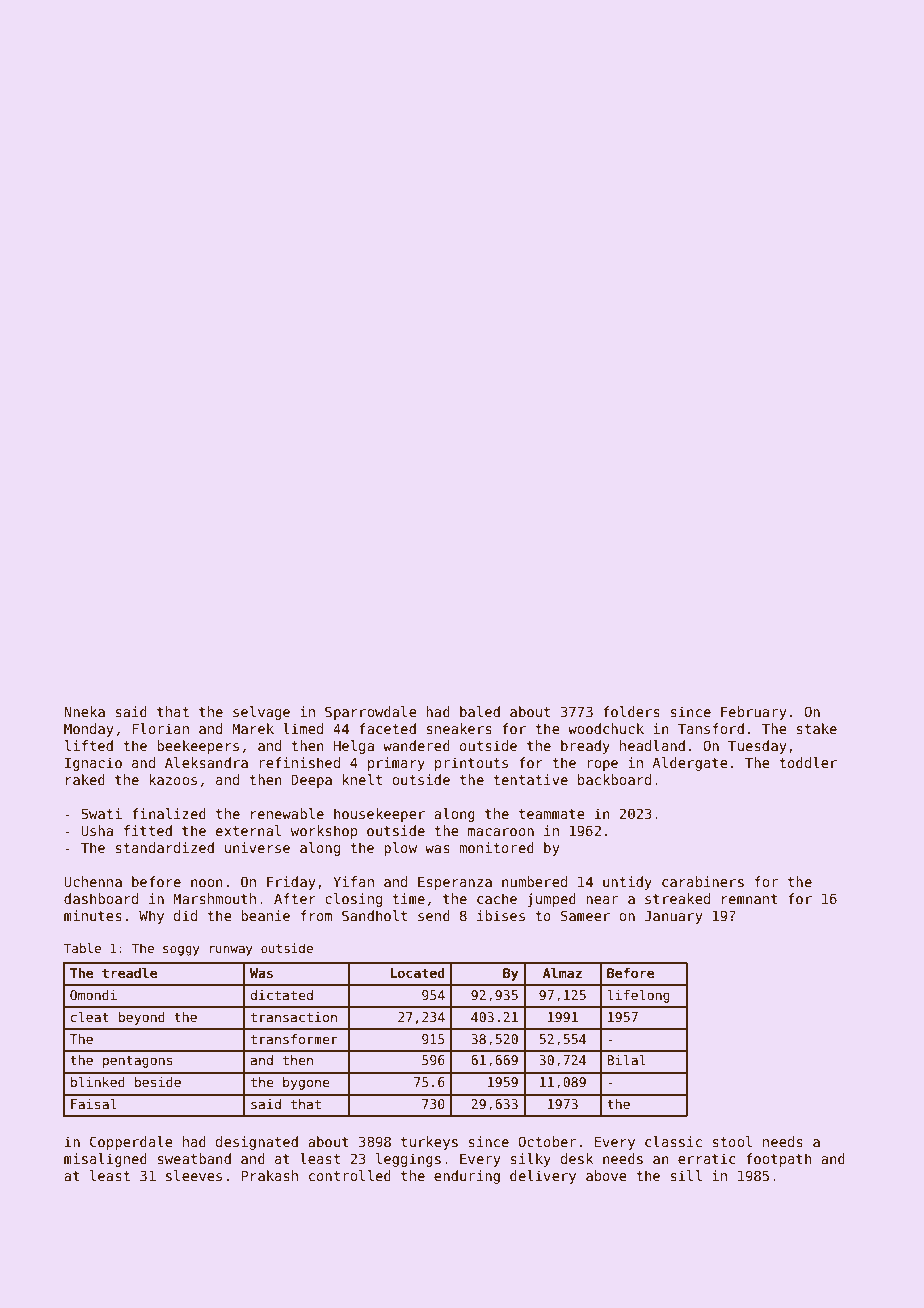 The height and width of the image is (1308, 924). I want to click on delivery, so click(543, 1177).
